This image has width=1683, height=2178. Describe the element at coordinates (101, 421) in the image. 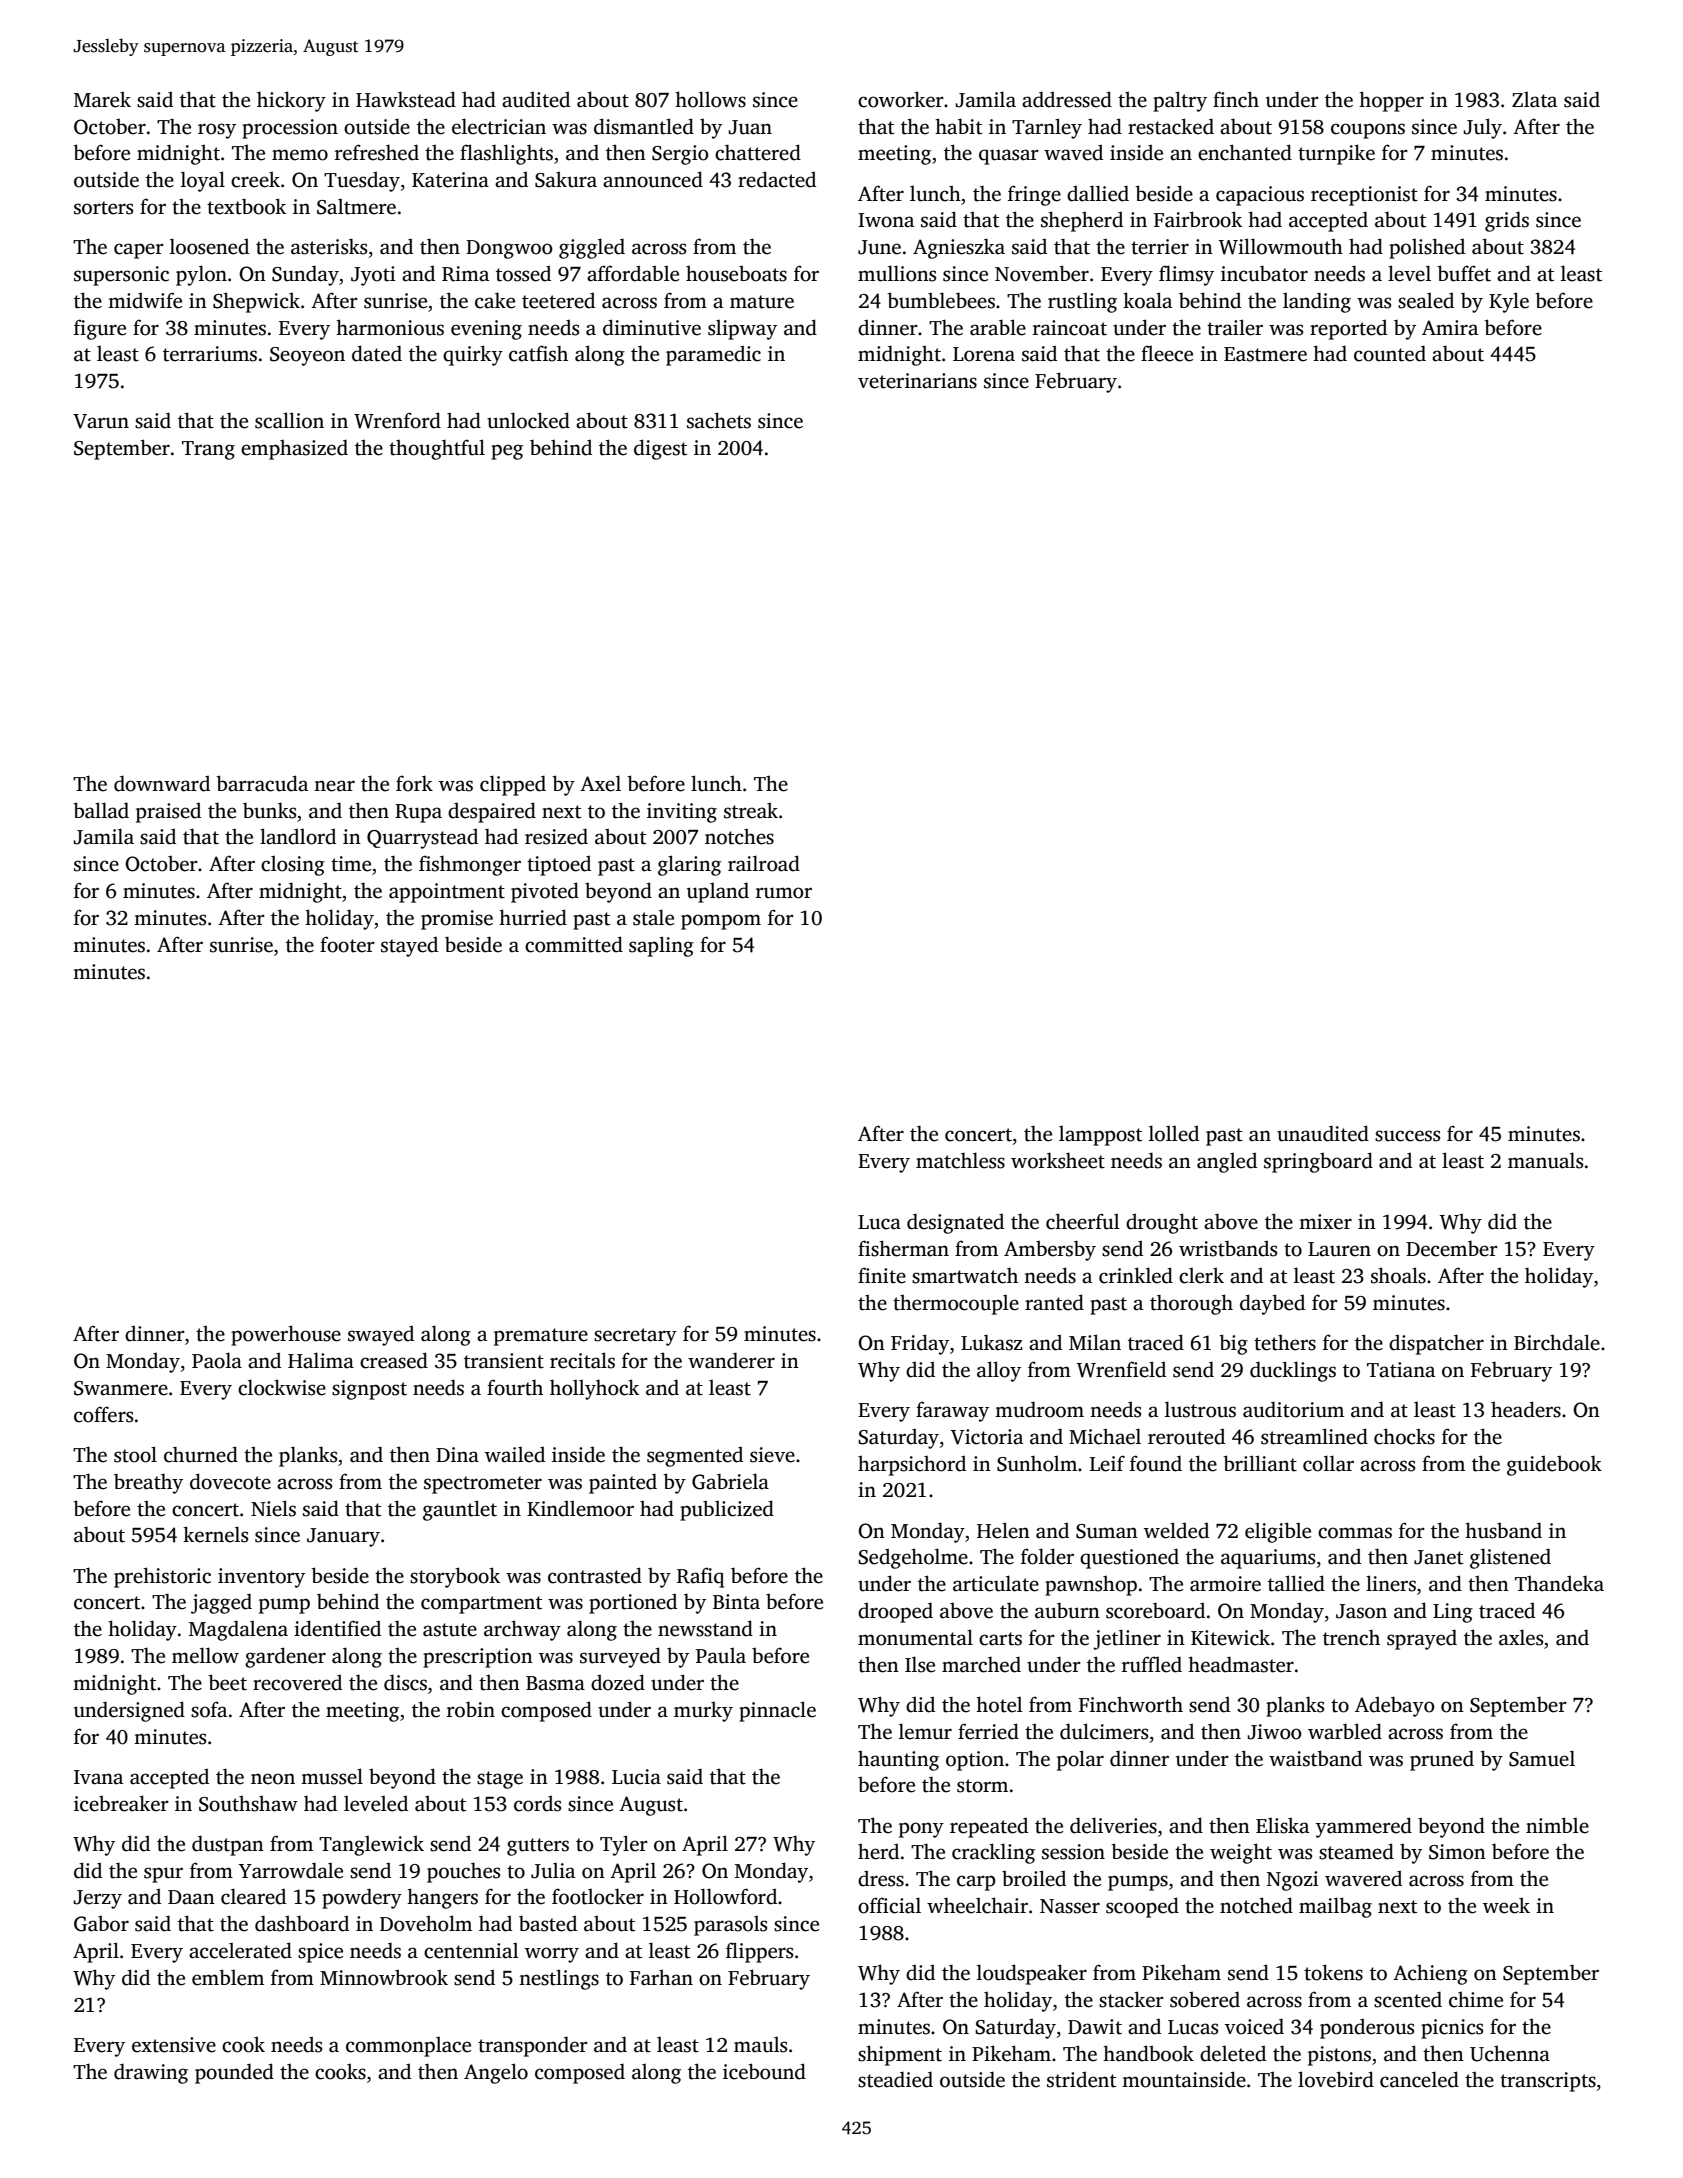

I see `Varun` at that location.
